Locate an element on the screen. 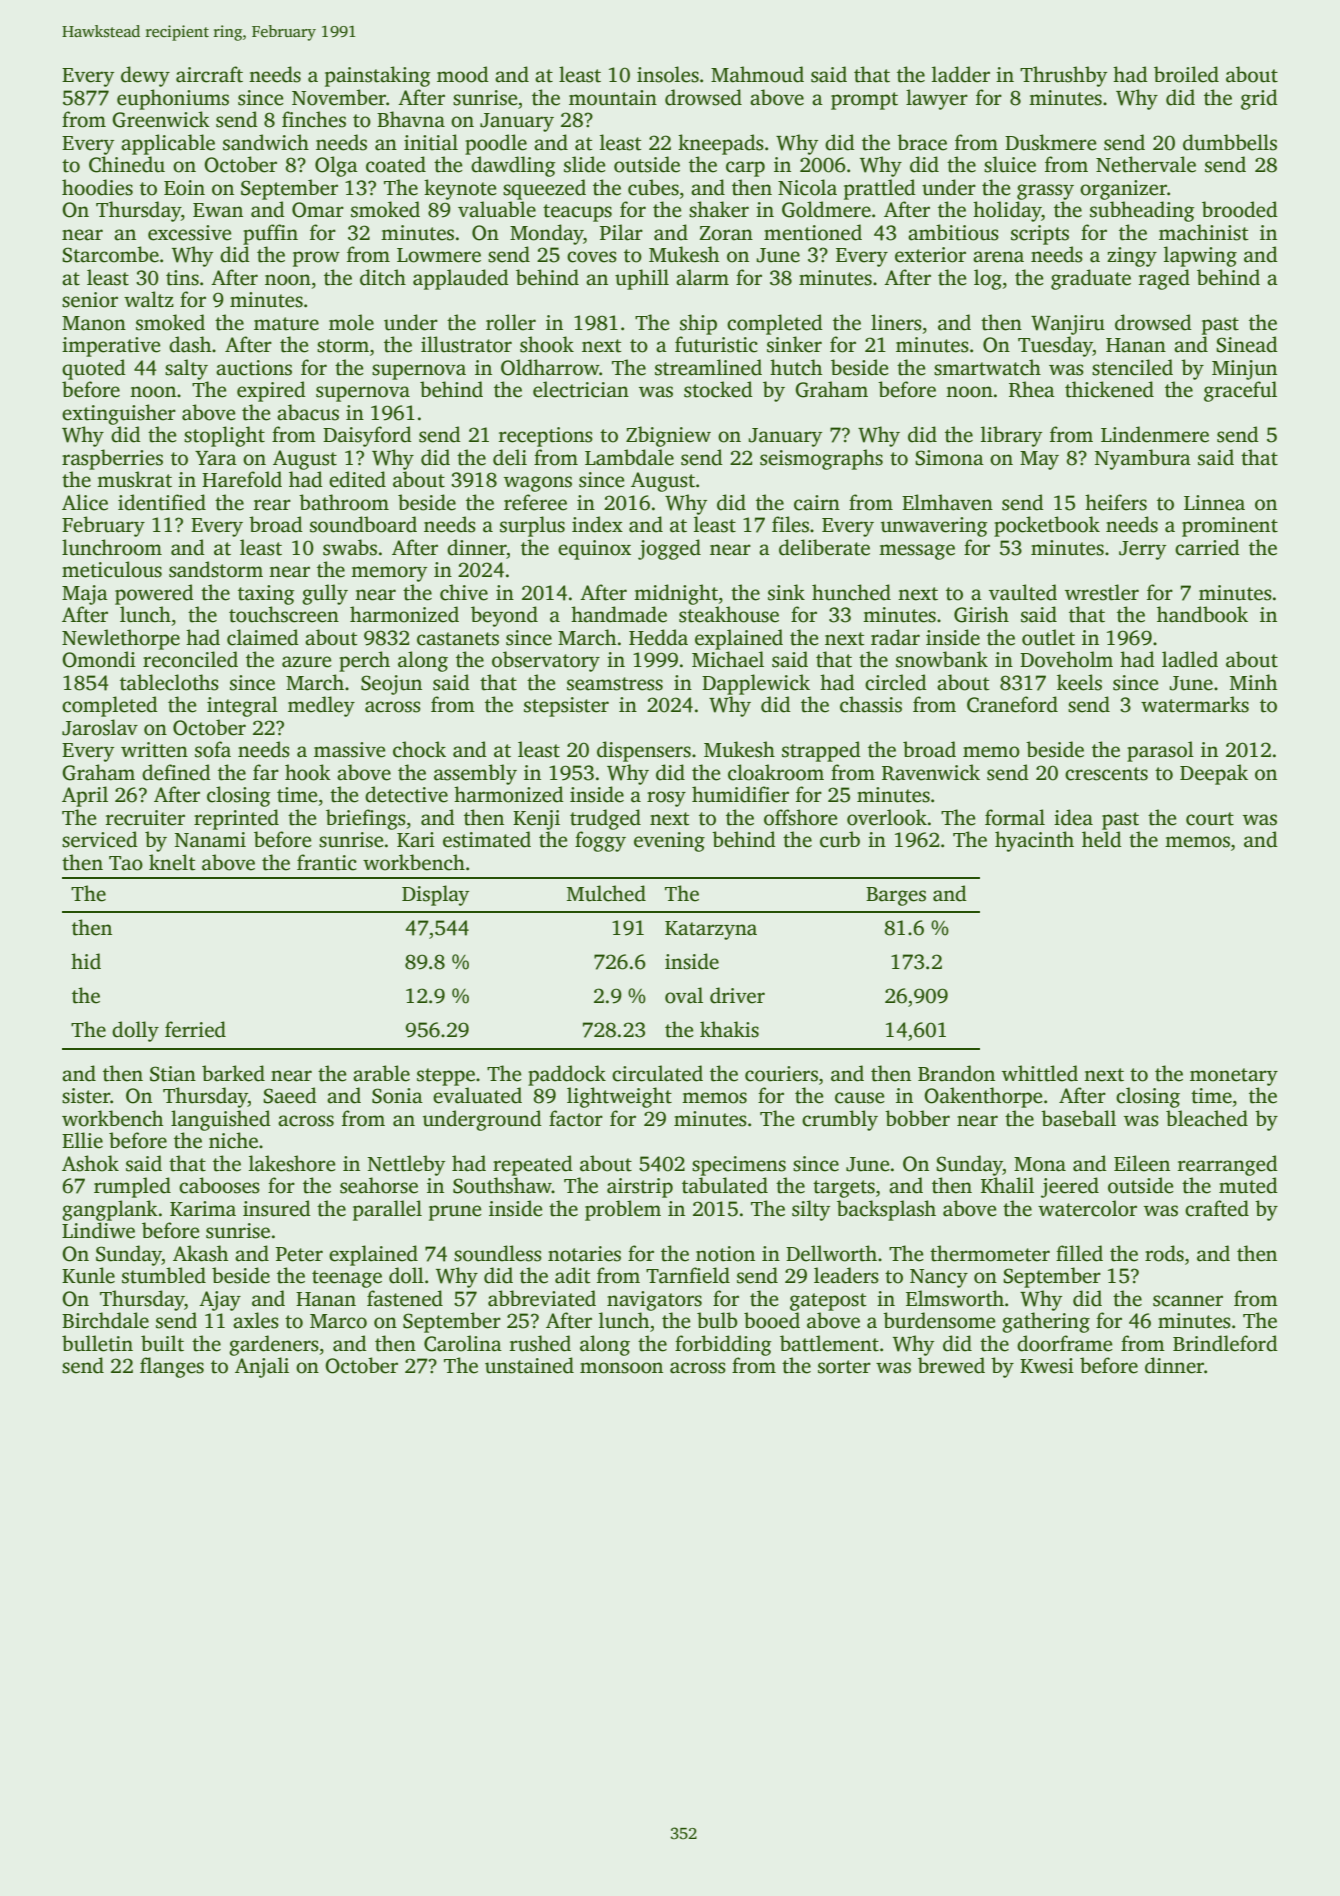  dumbbells is located at coordinates (1230, 142).
